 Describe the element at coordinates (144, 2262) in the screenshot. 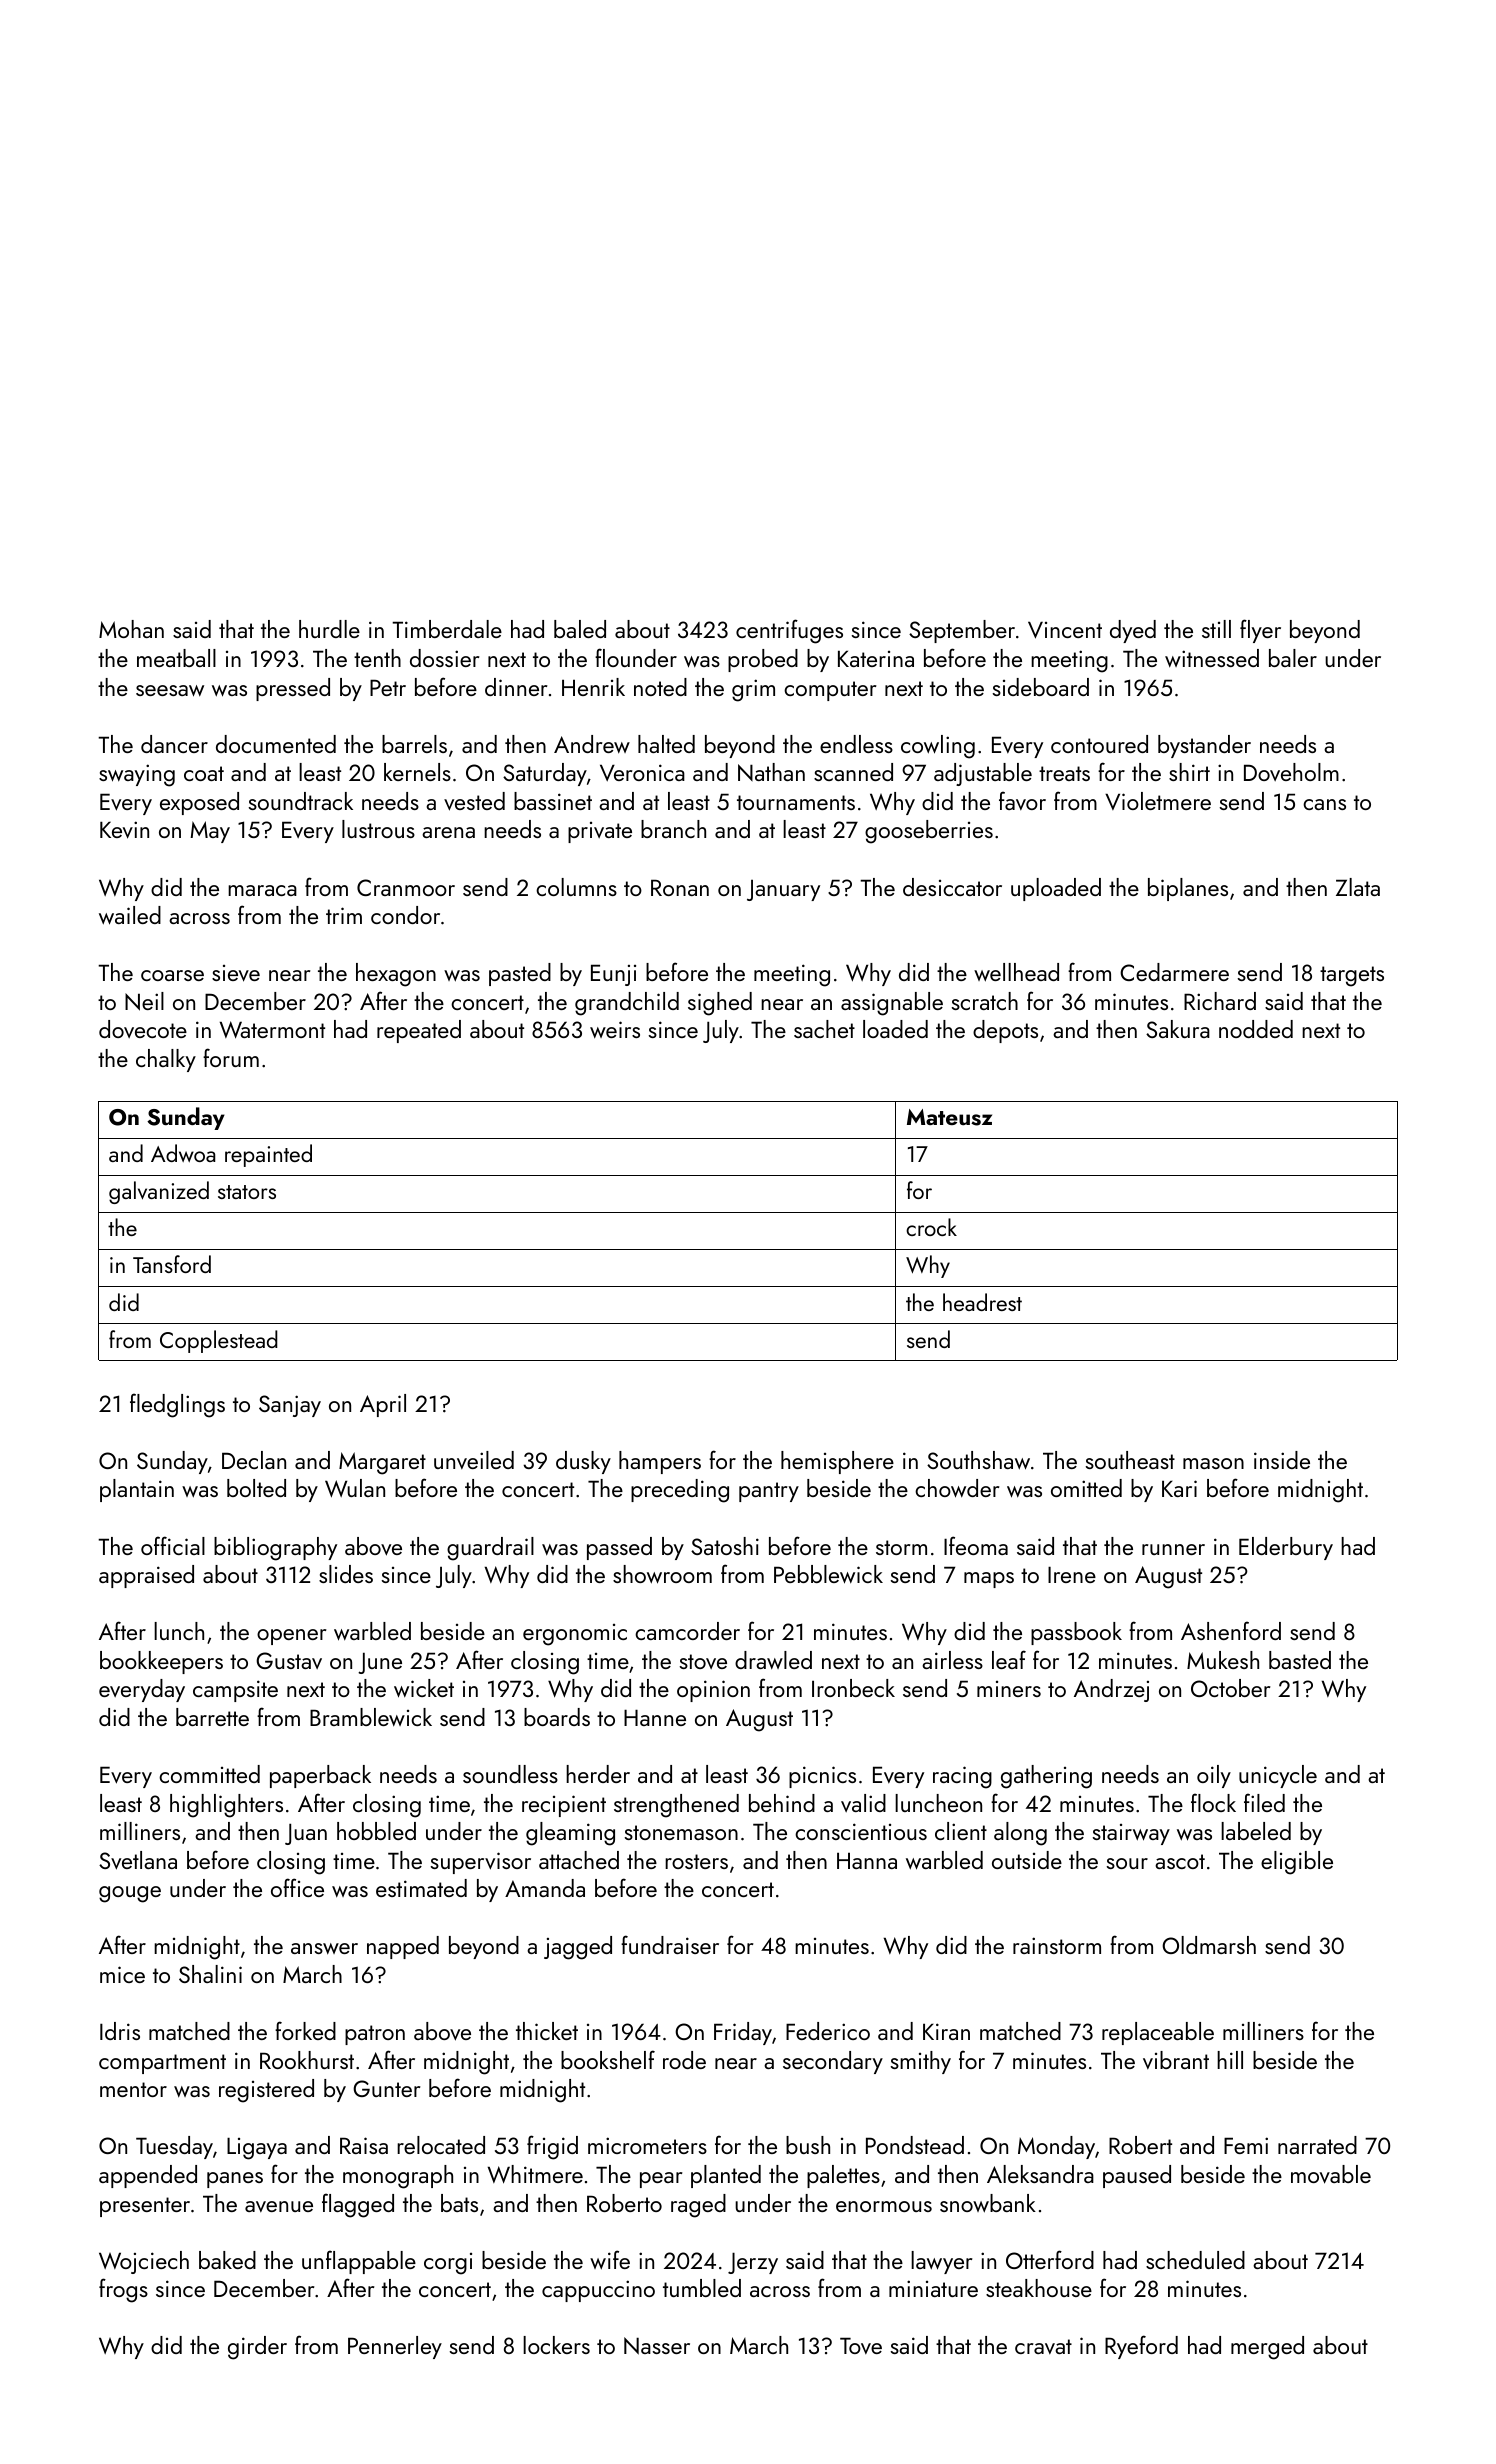

I see `Wojciech` at that location.
